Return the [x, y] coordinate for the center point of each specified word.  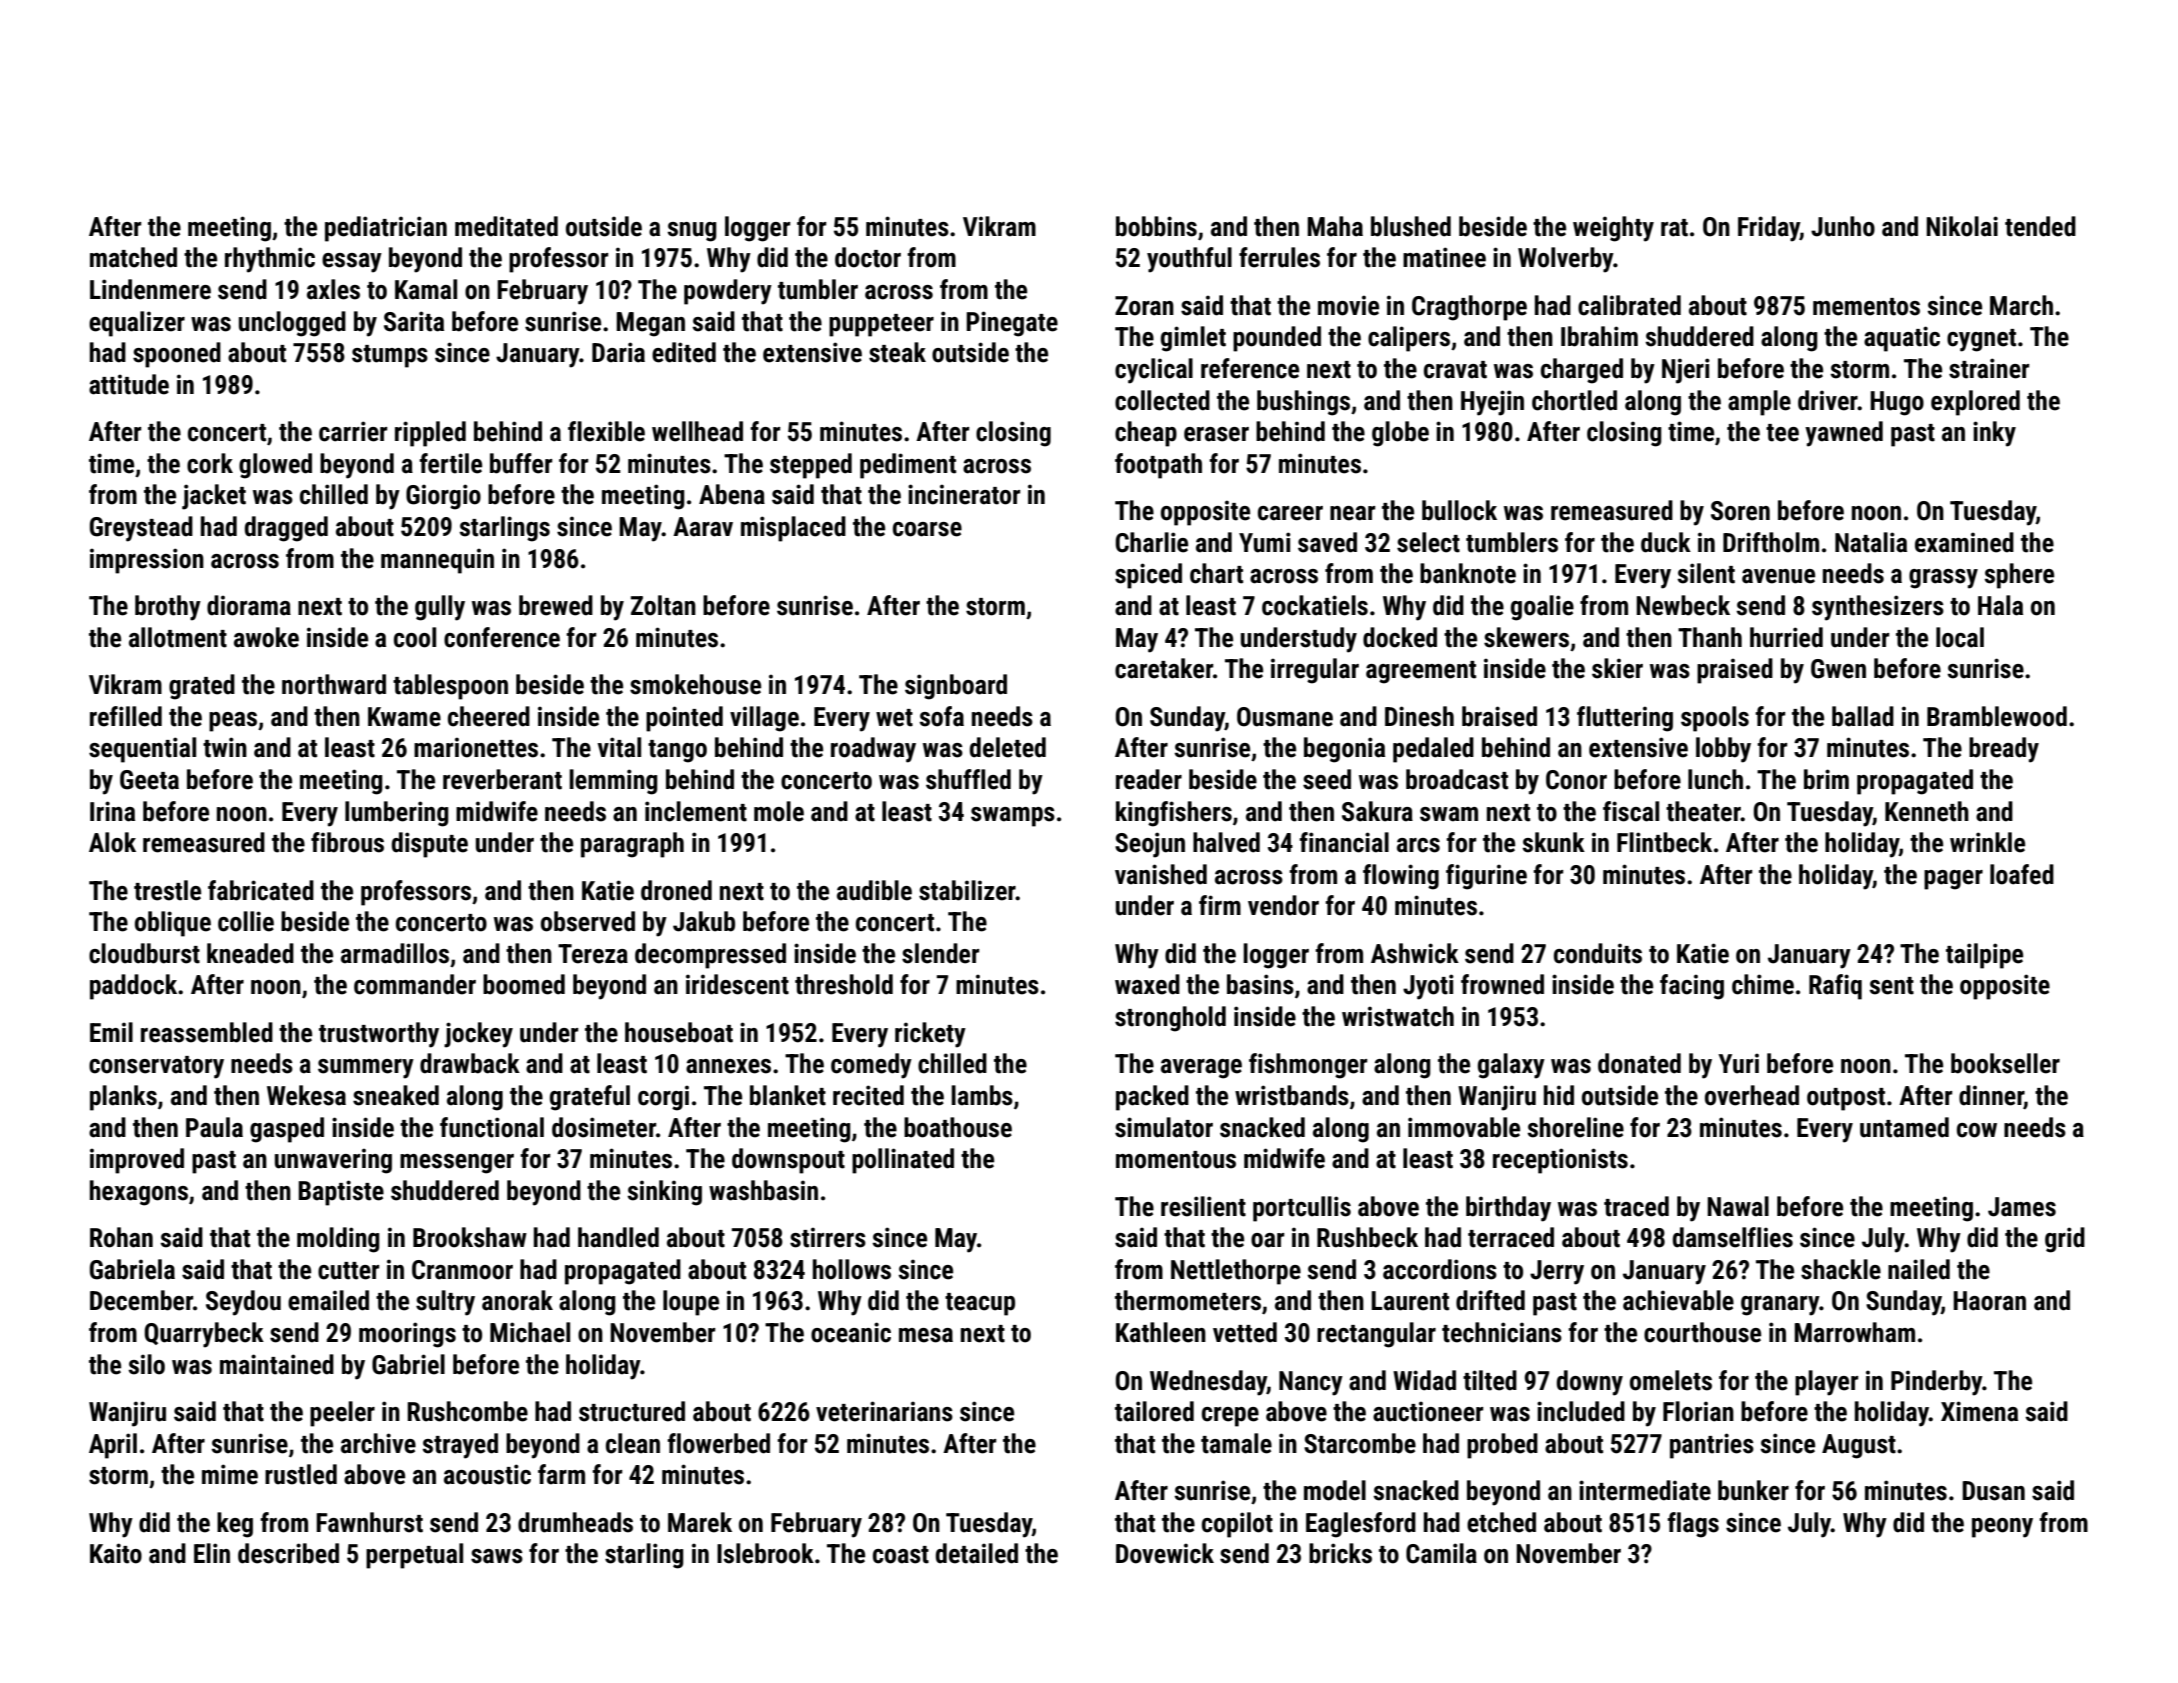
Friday [1769, 229]
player [1826, 1383]
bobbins [1156, 226]
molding [338, 1240]
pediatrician [386, 229]
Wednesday [1208, 1383]
